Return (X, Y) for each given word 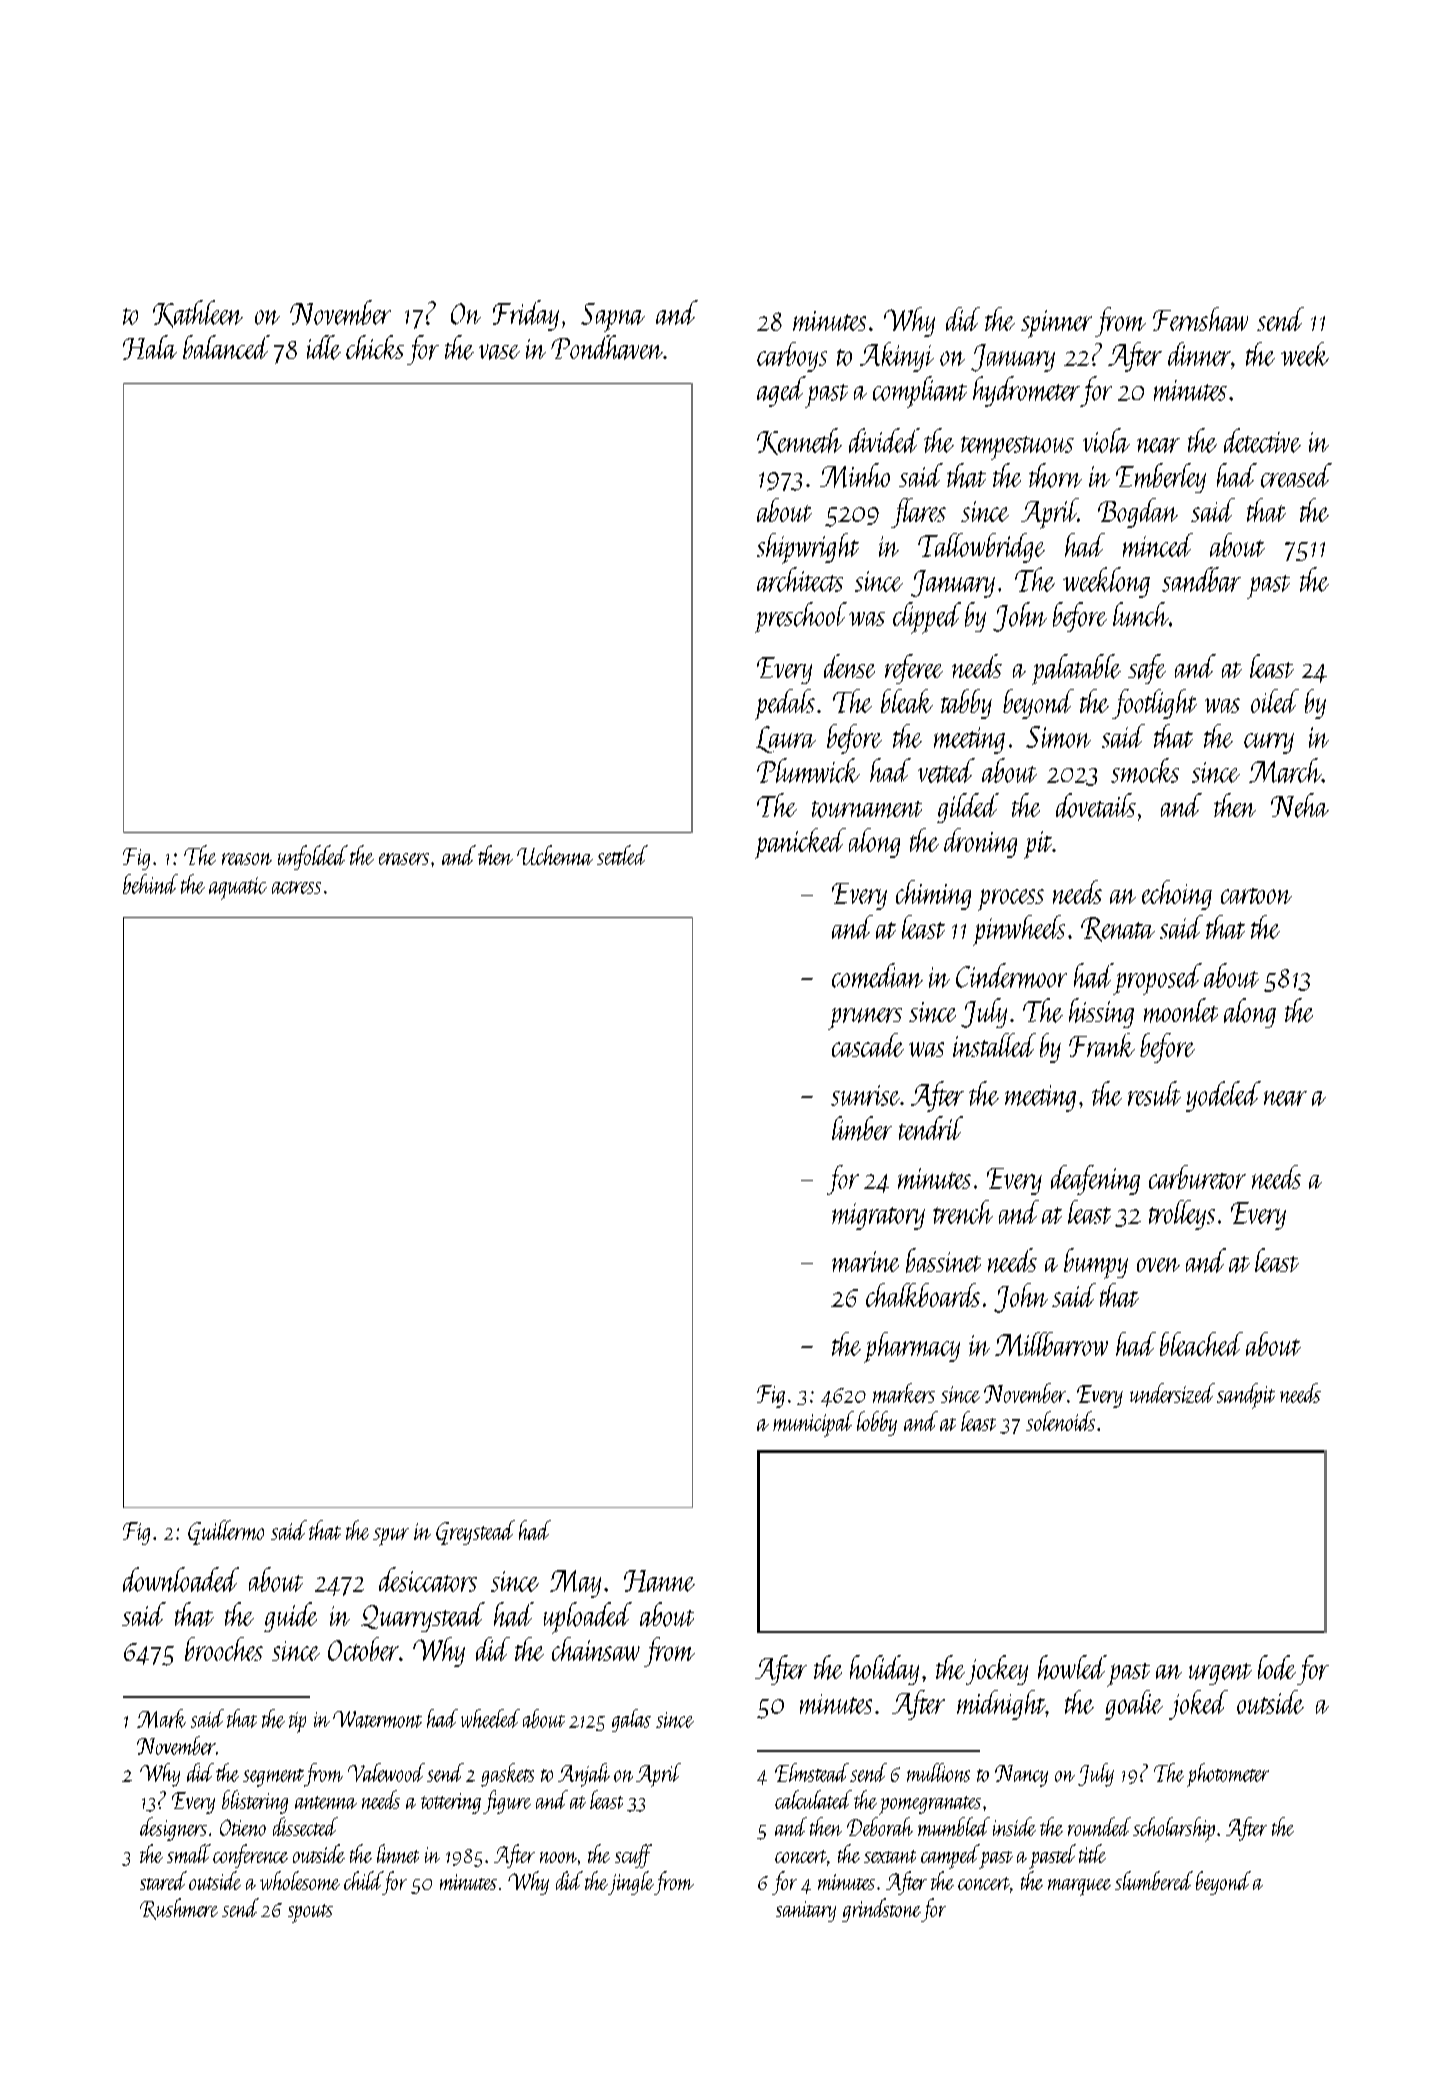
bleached (1201, 1344)
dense (849, 666)
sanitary (806, 1911)
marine (865, 1261)
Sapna (613, 317)
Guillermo (226, 1532)
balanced (226, 347)
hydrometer (1026, 391)
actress (296, 887)
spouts (310, 1913)
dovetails (1096, 805)
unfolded (313, 857)
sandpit (1246, 1396)
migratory (878, 1216)
